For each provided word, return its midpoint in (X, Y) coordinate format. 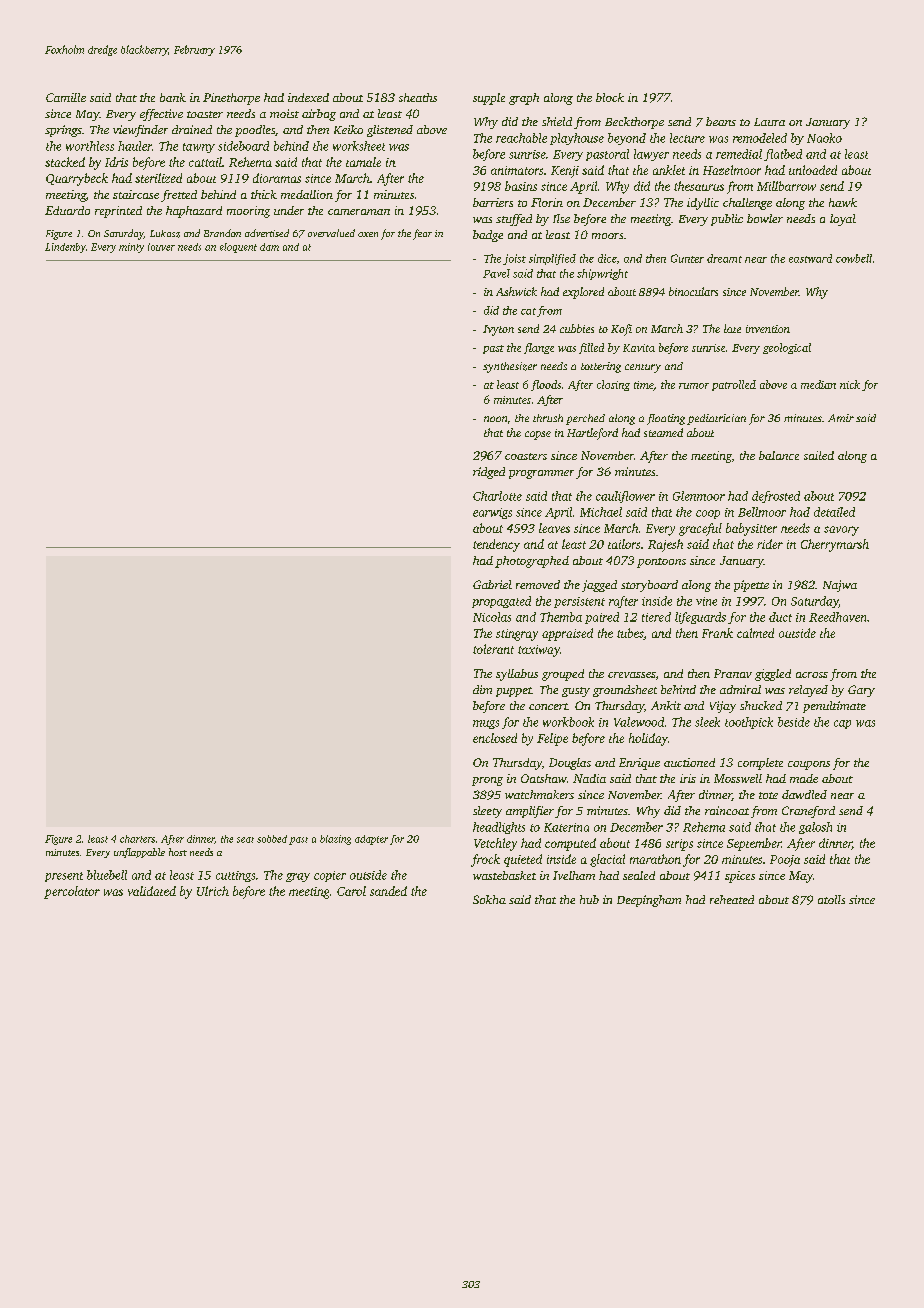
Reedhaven (837, 617)
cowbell (854, 258)
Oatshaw (544, 778)
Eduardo (67, 210)
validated (152, 891)
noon (495, 419)
